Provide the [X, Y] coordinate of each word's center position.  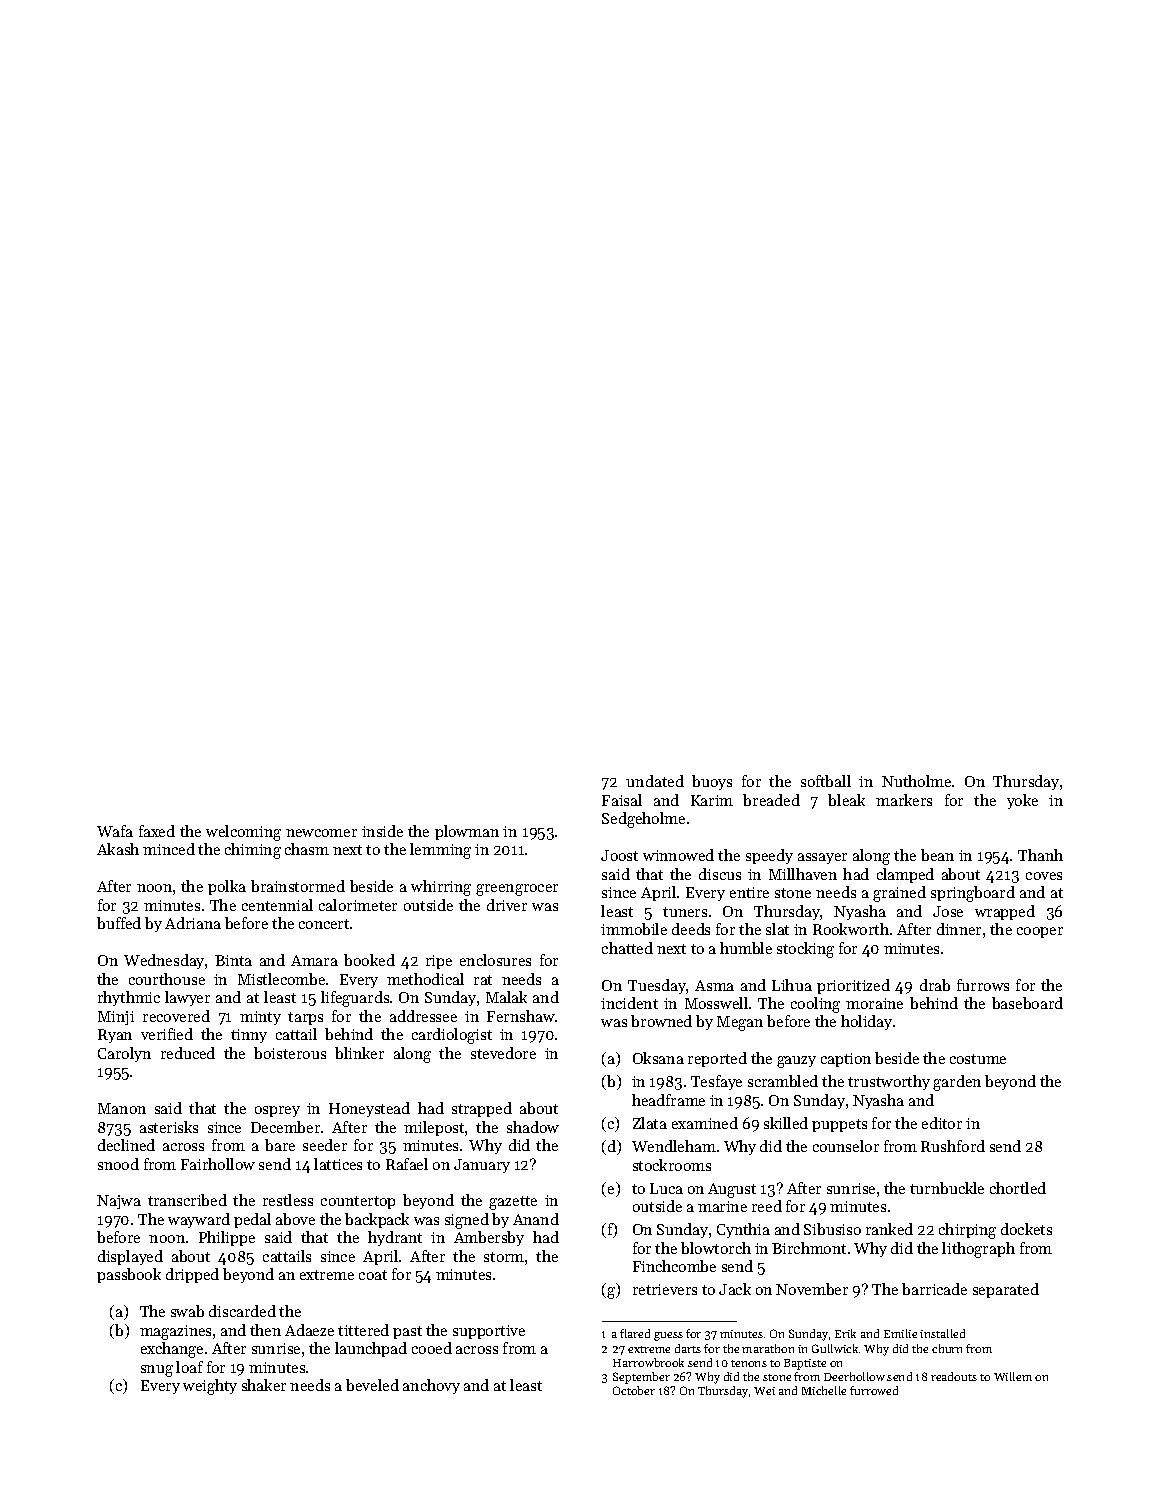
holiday [866, 1022]
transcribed [187, 1200]
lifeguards [355, 999]
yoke [1022, 801]
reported [717, 1059]
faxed [157, 831]
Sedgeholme [643, 820]
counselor [846, 1146]
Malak [506, 997]
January [482, 1166]
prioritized [853, 986]
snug [157, 1371]
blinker [359, 1053]
